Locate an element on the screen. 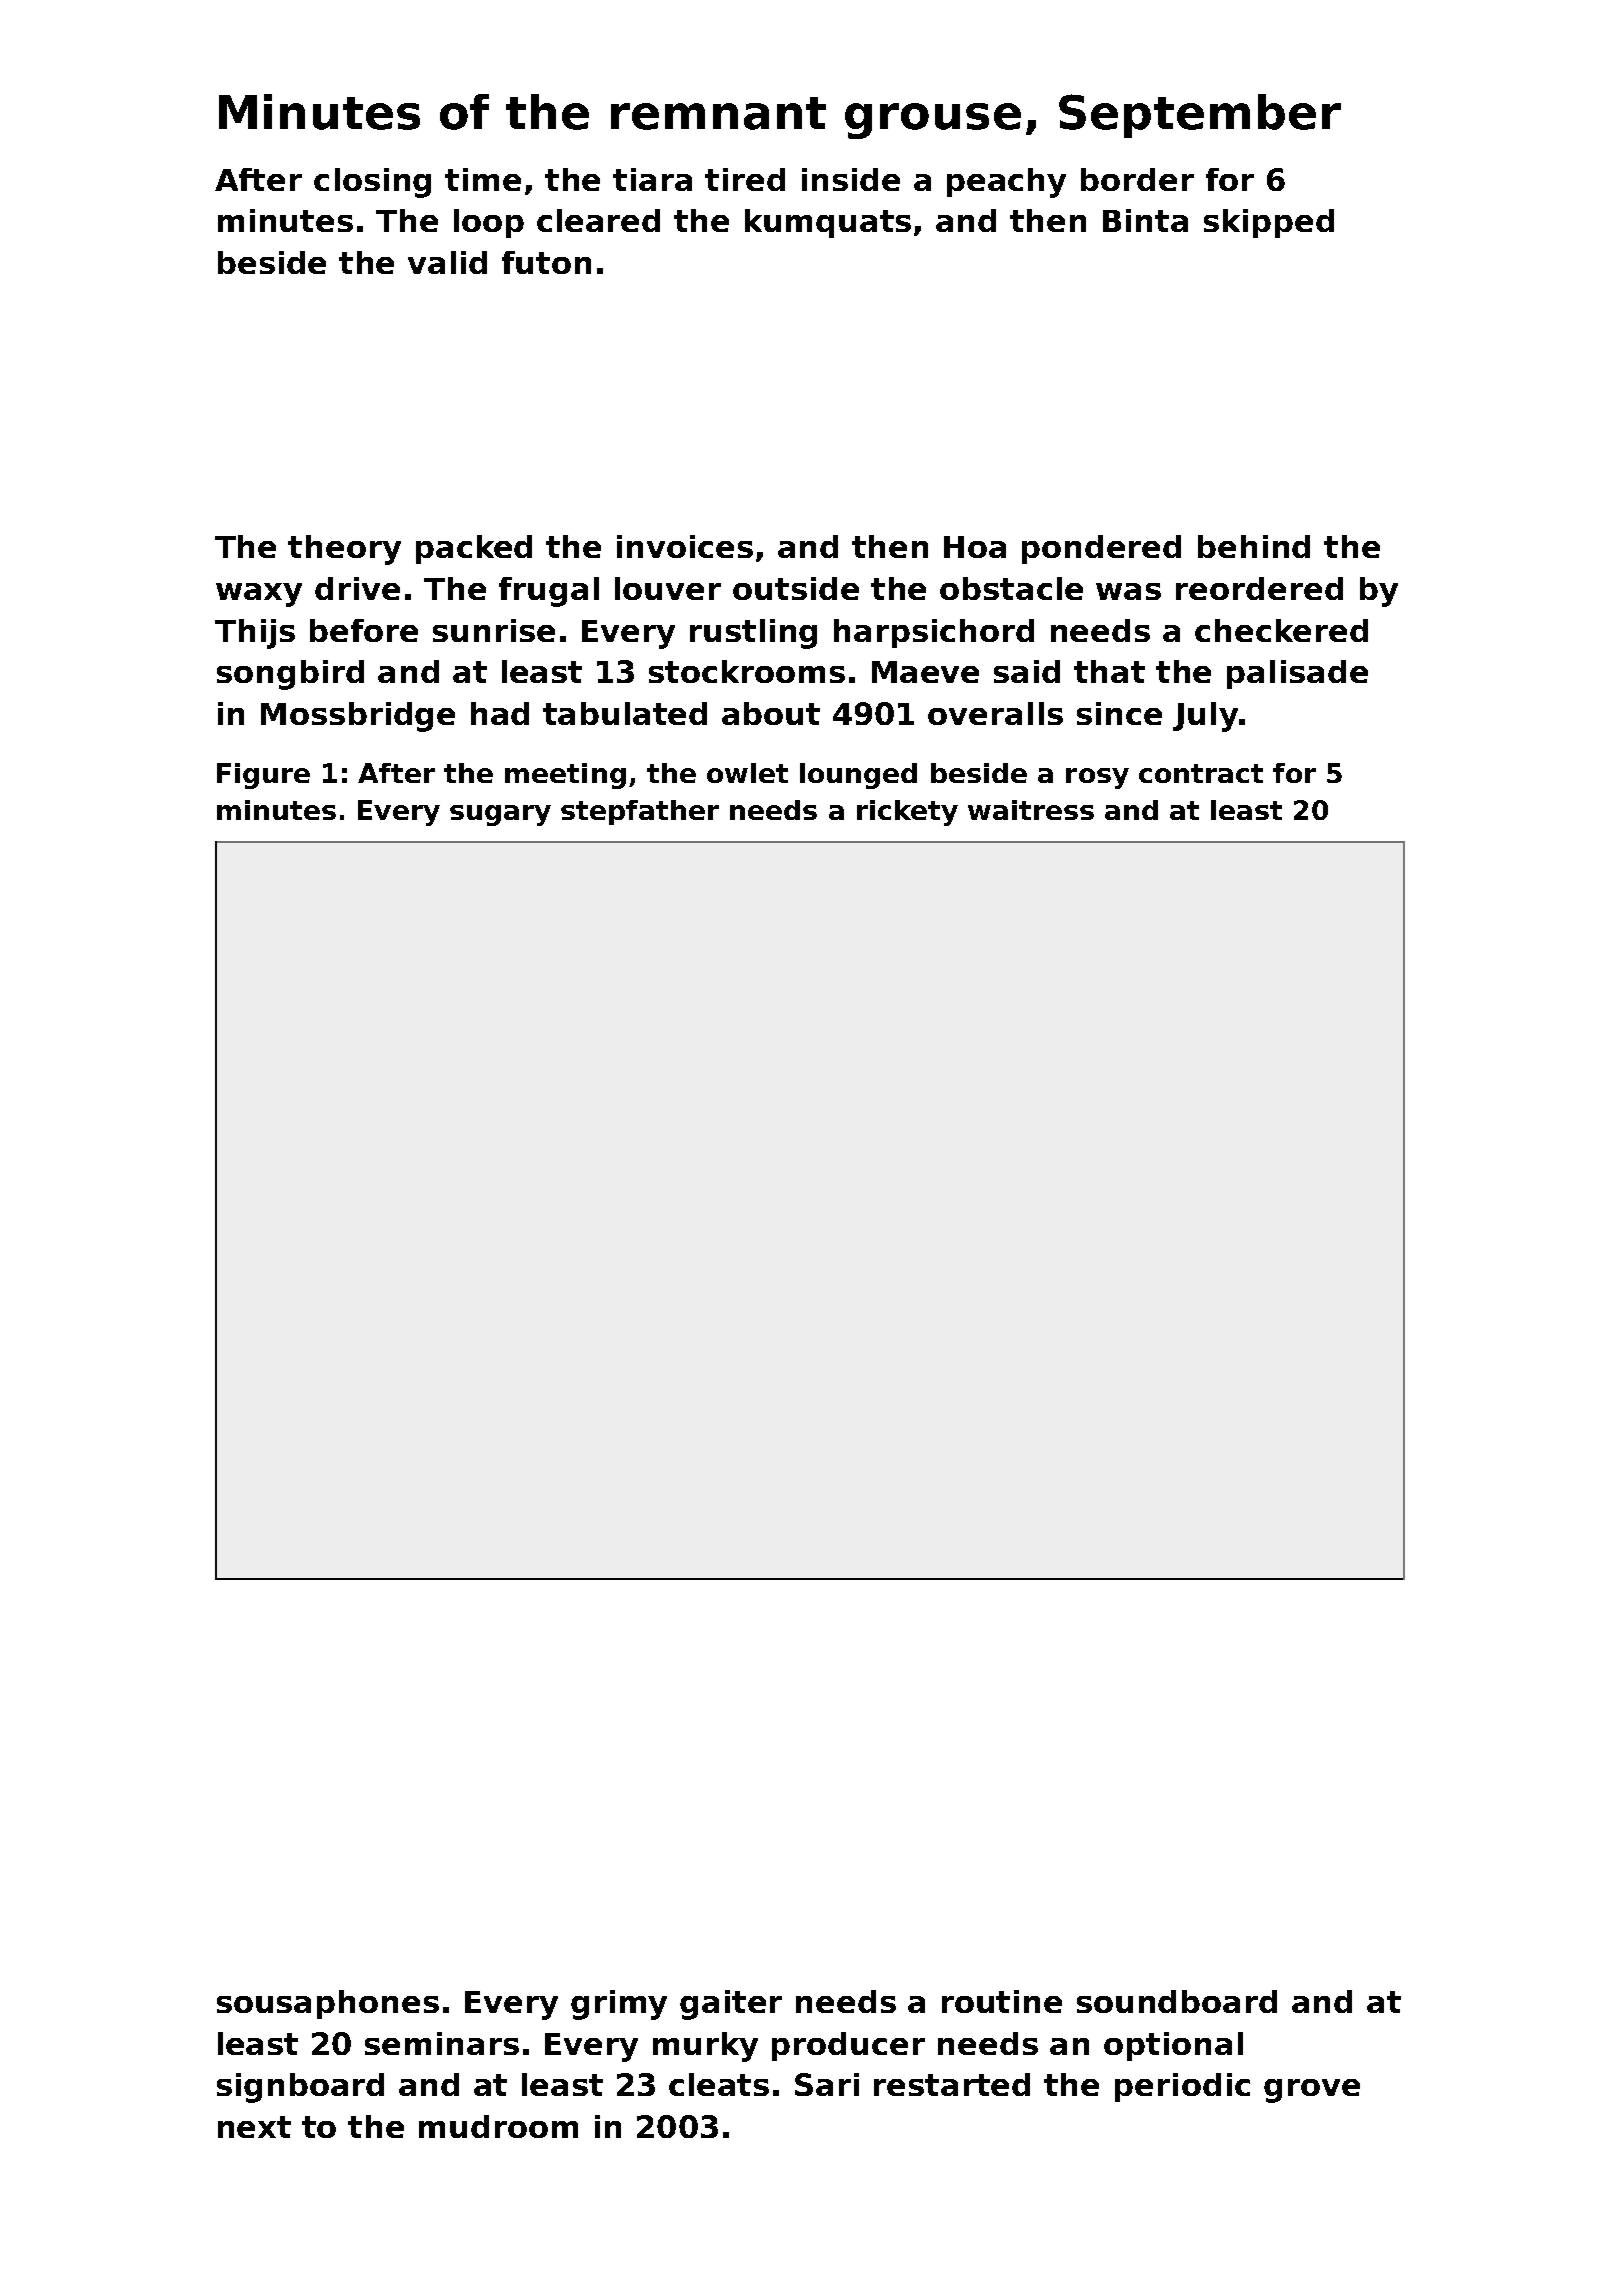  skipped is located at coordinates (1269, 223).
